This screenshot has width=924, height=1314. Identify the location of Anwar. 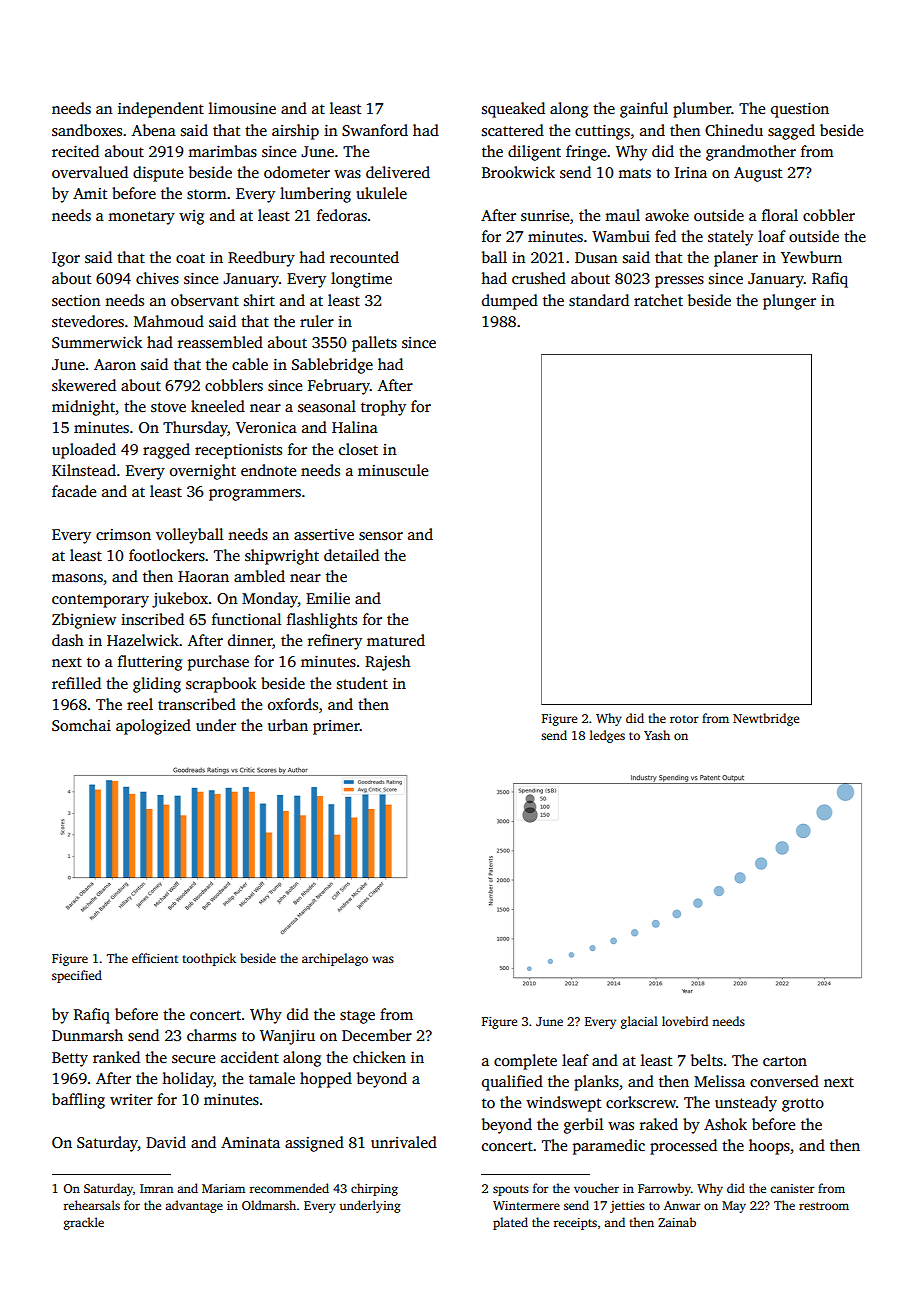
(682, 1205).
